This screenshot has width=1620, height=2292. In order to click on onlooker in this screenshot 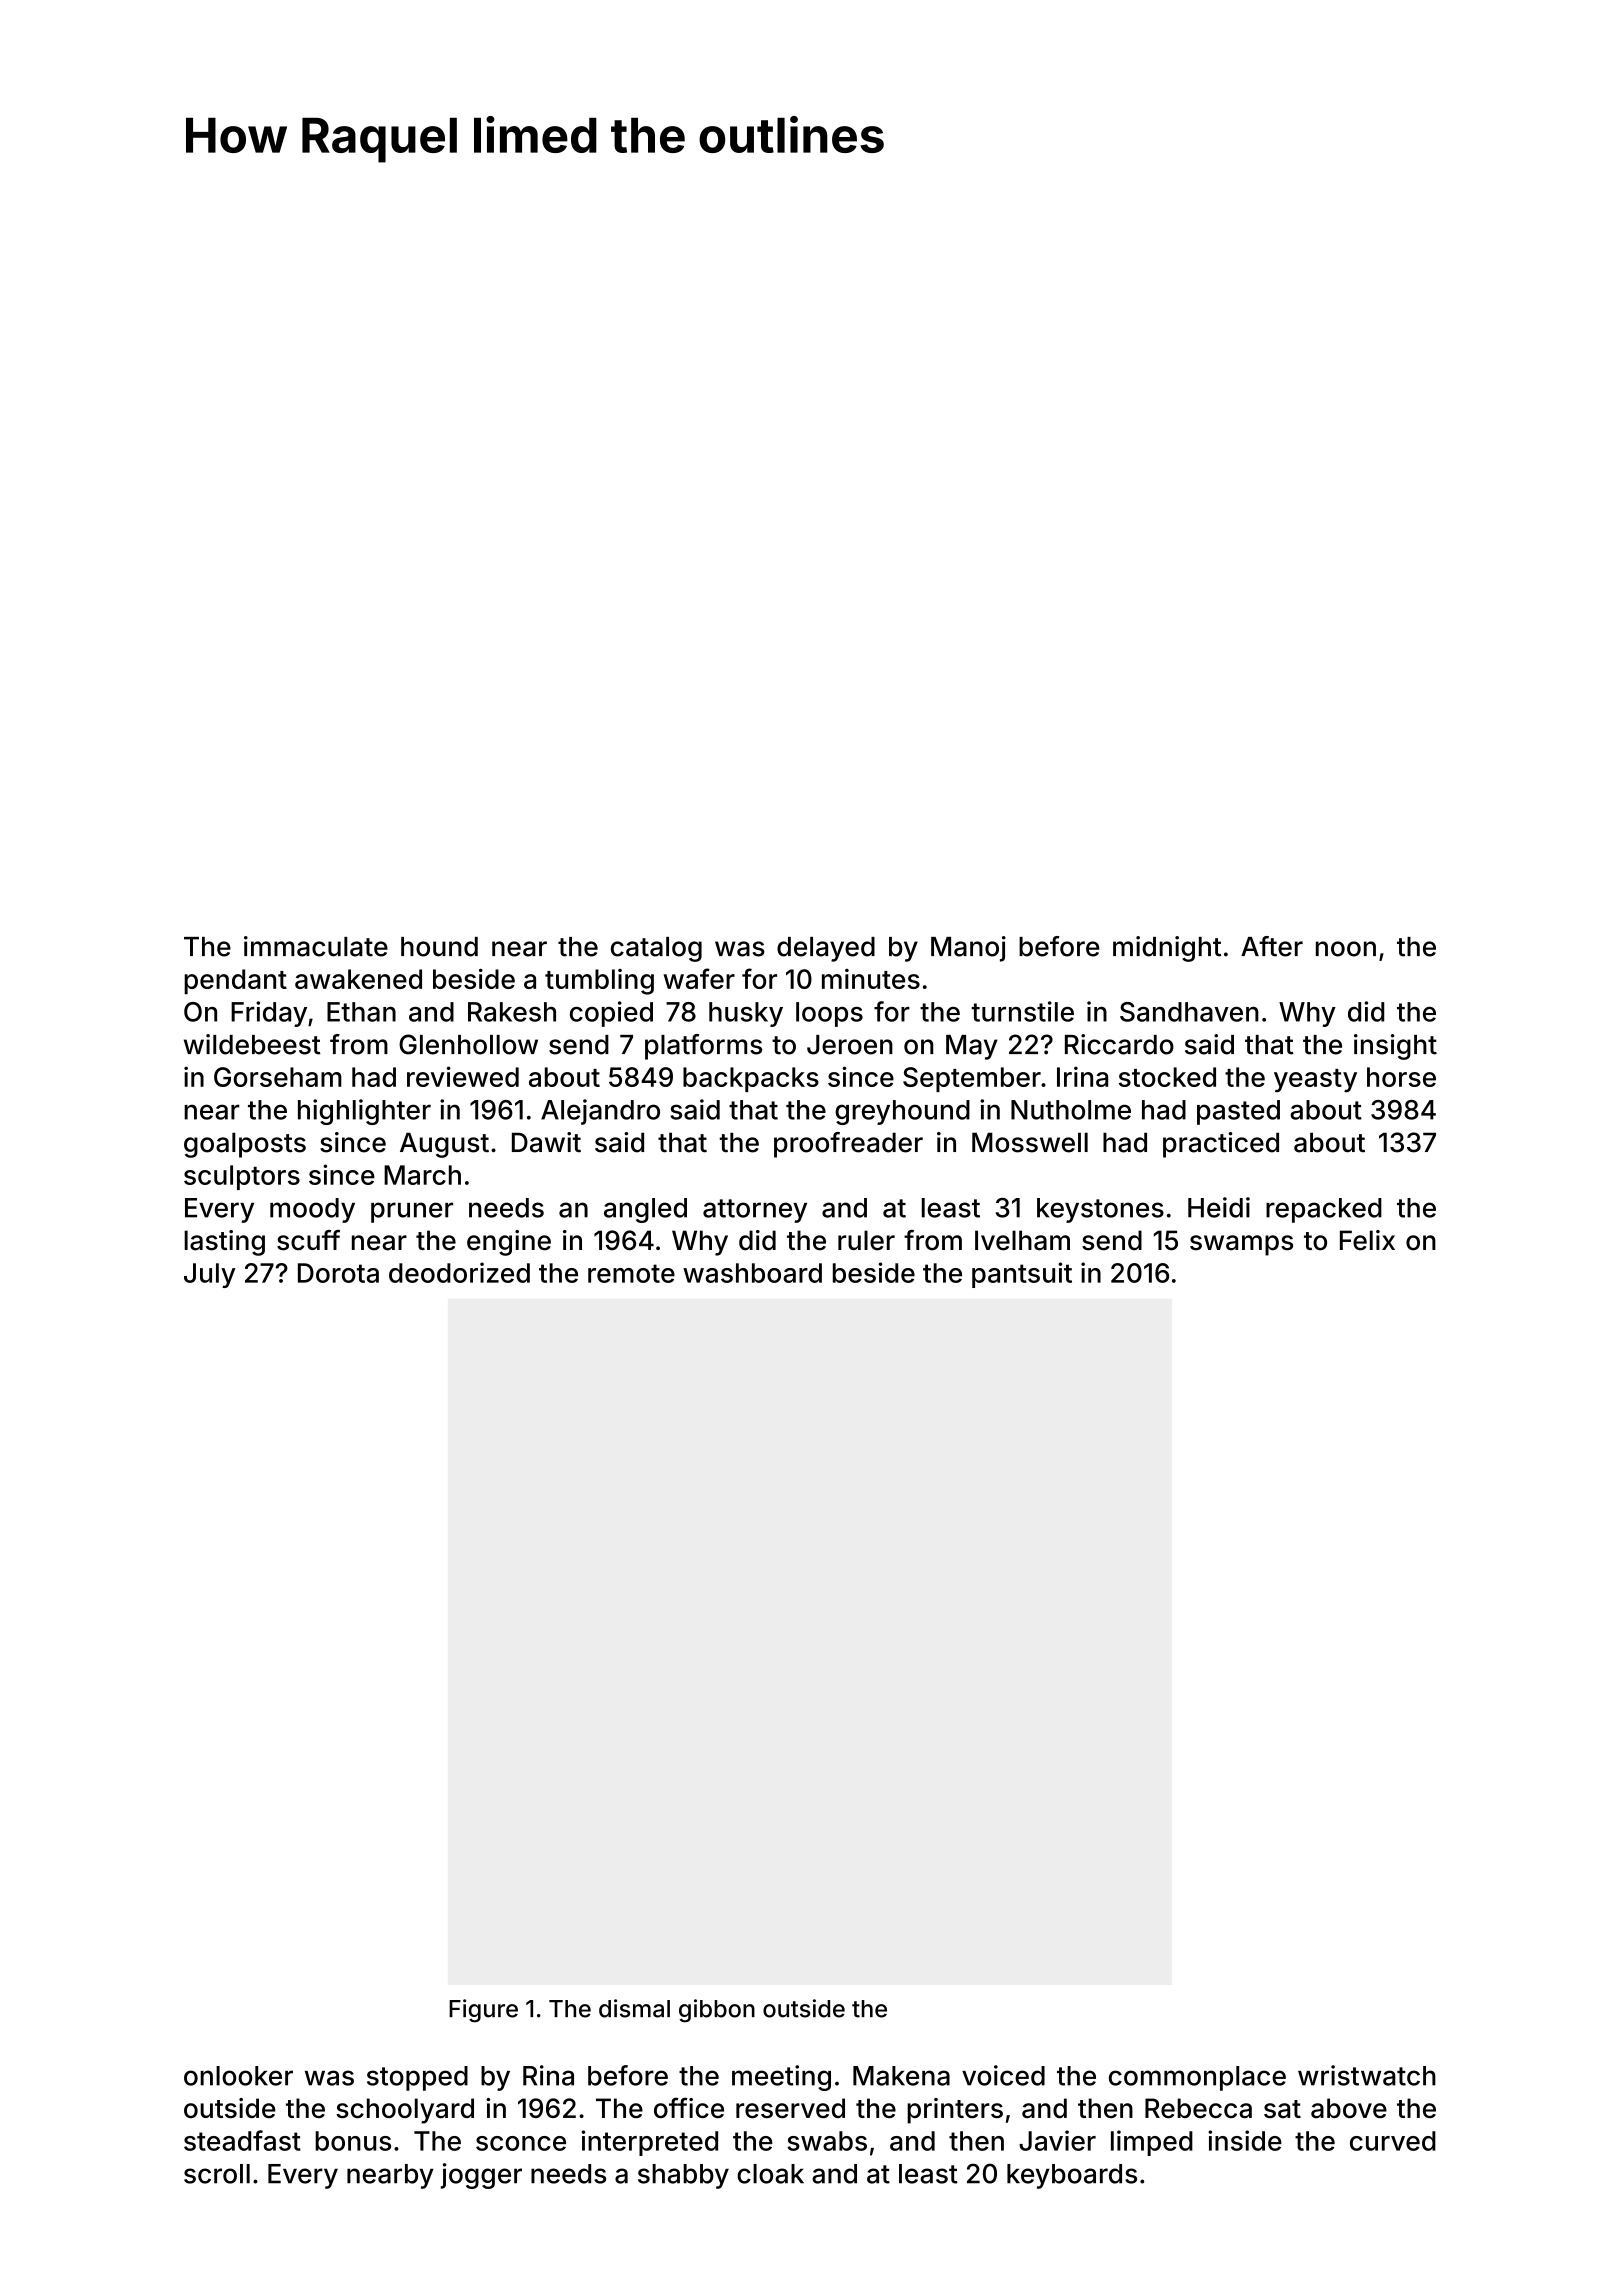, I will do `click(238, 2076)`.
